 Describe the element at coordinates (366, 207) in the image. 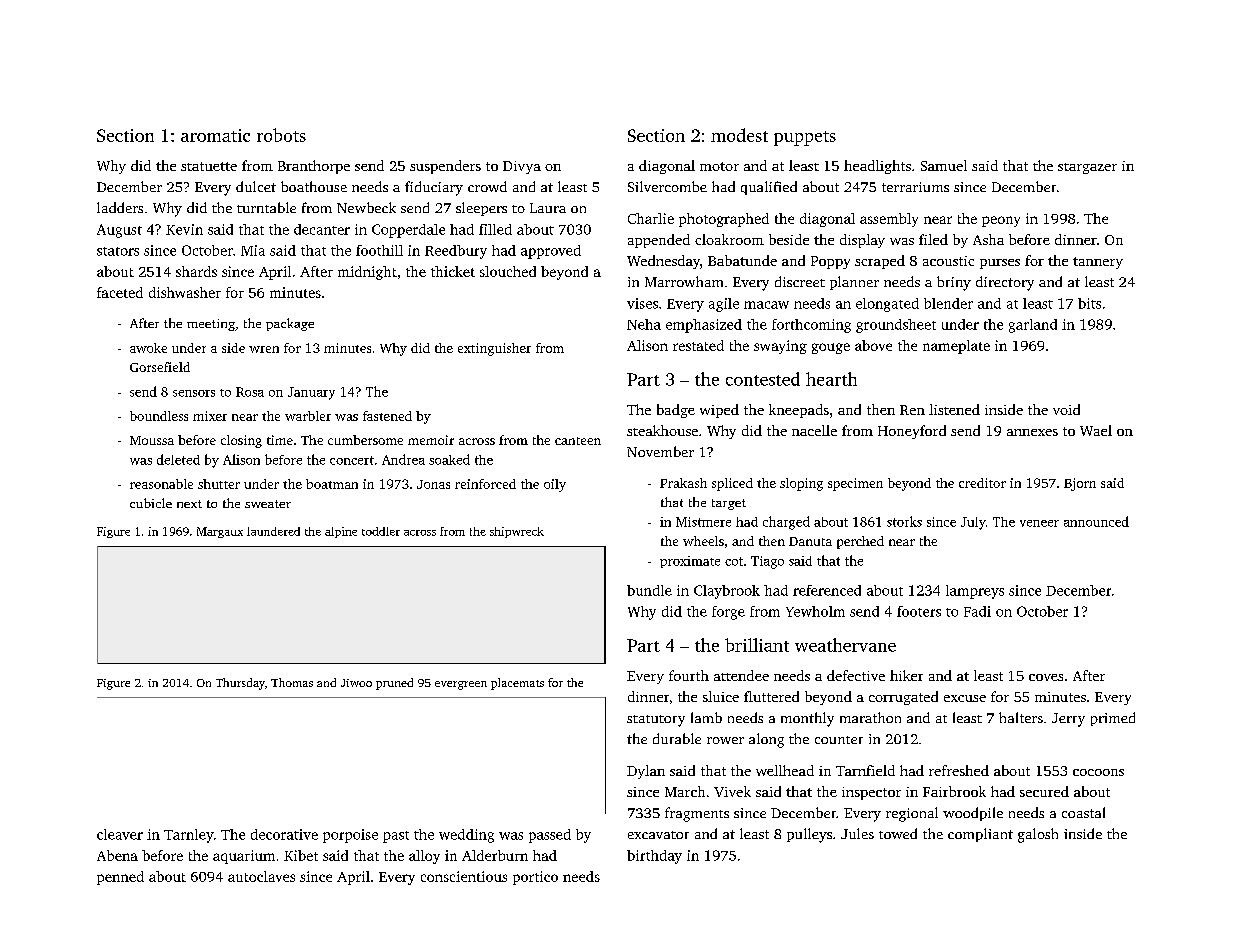

I see `Newbeck` at that location.
